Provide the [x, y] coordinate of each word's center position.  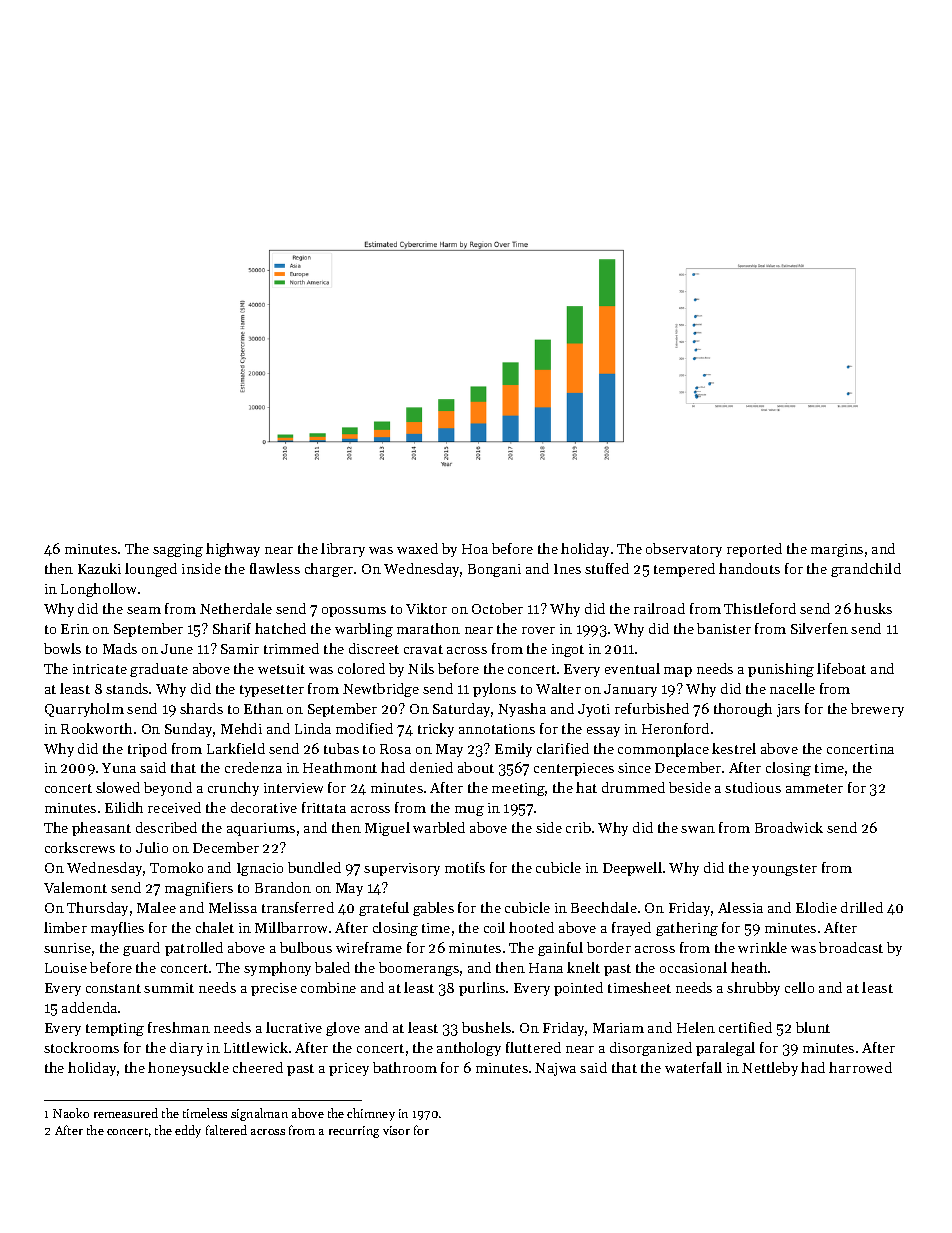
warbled [439, 827]
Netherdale [236, 608]
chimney [371, 1114]
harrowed [860, 1067]
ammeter [814, 788]
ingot [568, 650]
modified [364, 728]
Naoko [71, 1113]
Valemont [75, 887]
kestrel [734, 748]
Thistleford [760, 608]
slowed [118, 787]
